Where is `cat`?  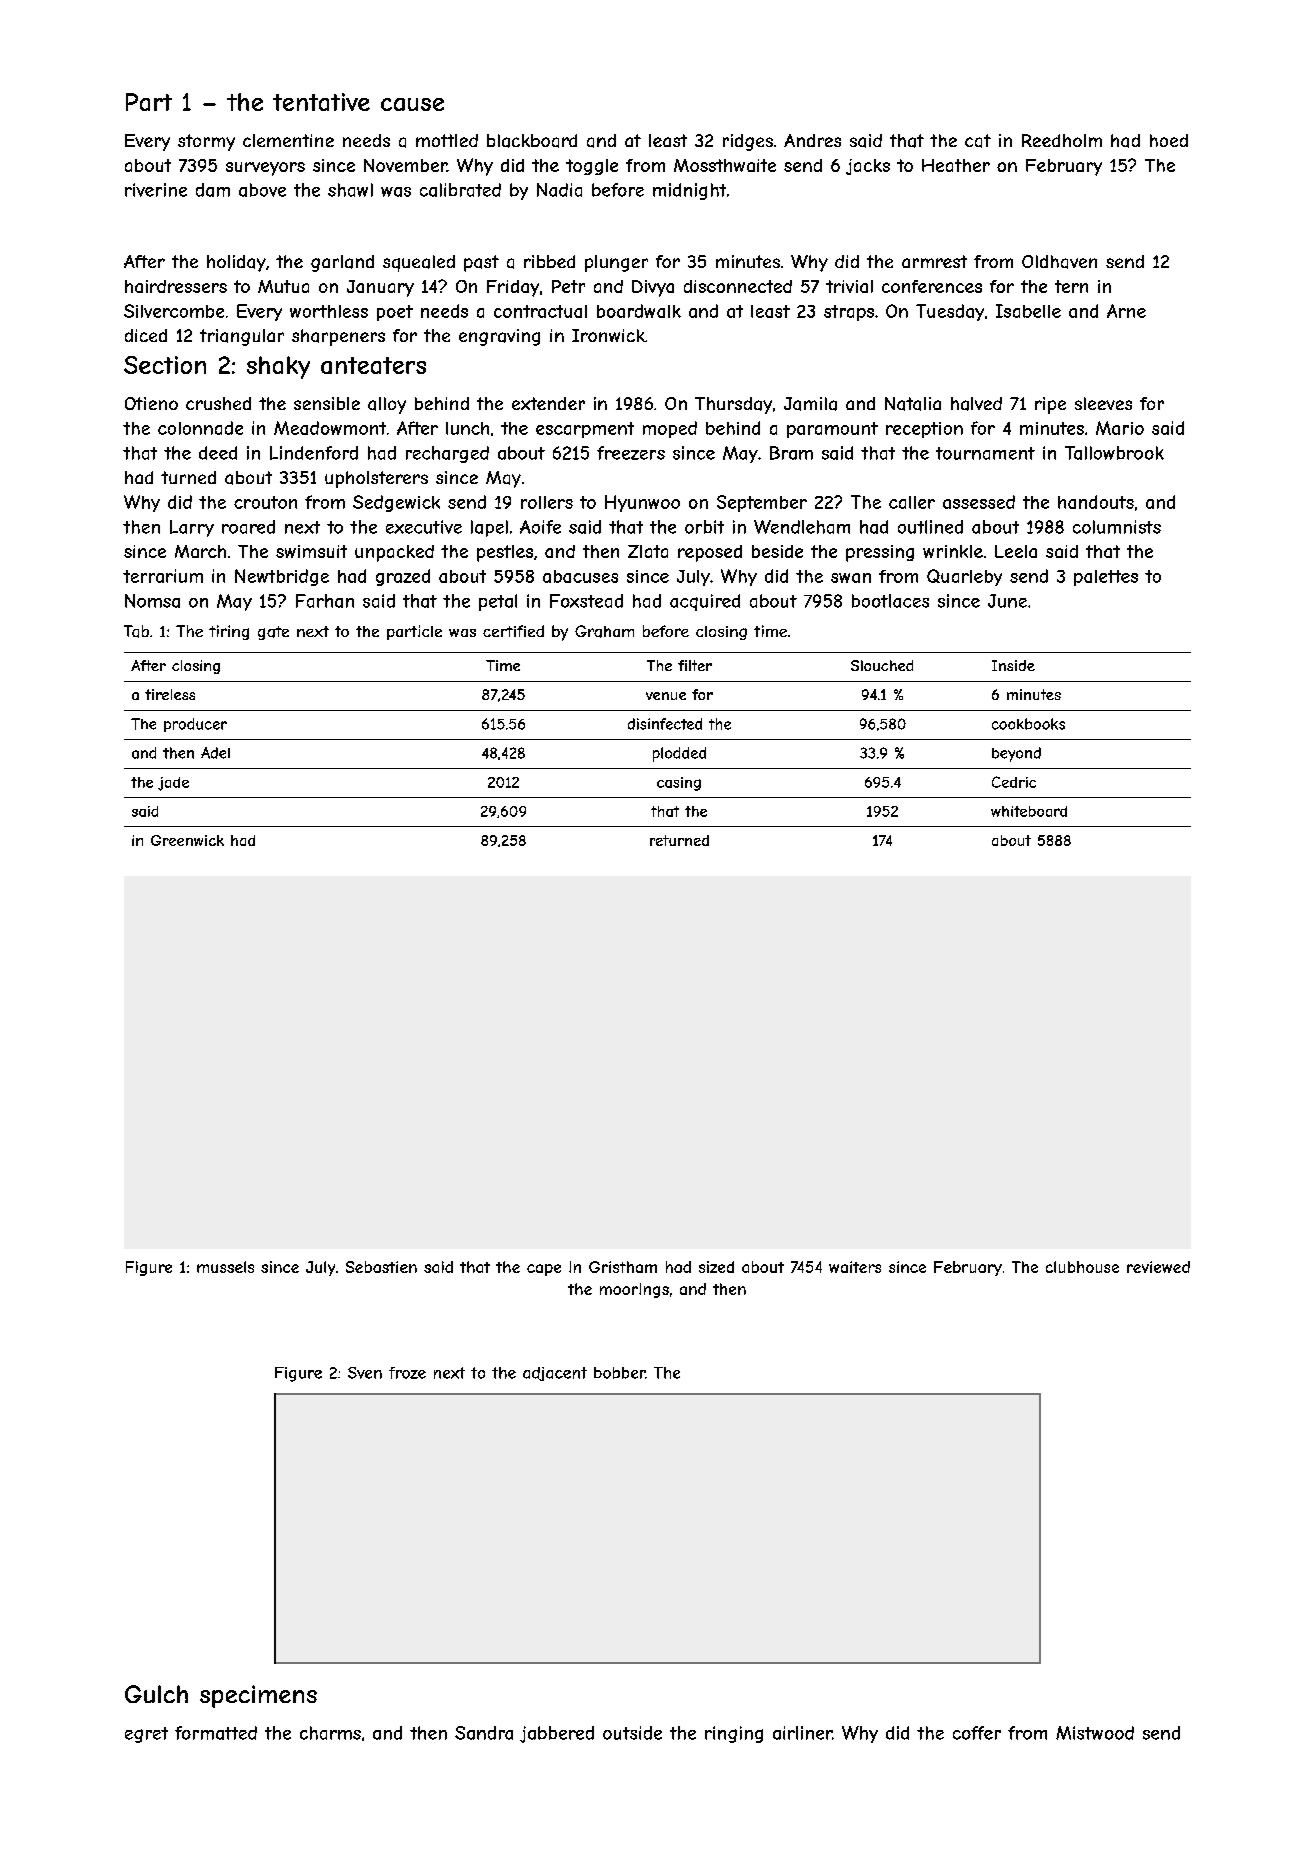 cat is located at coordinates (978, 141).
